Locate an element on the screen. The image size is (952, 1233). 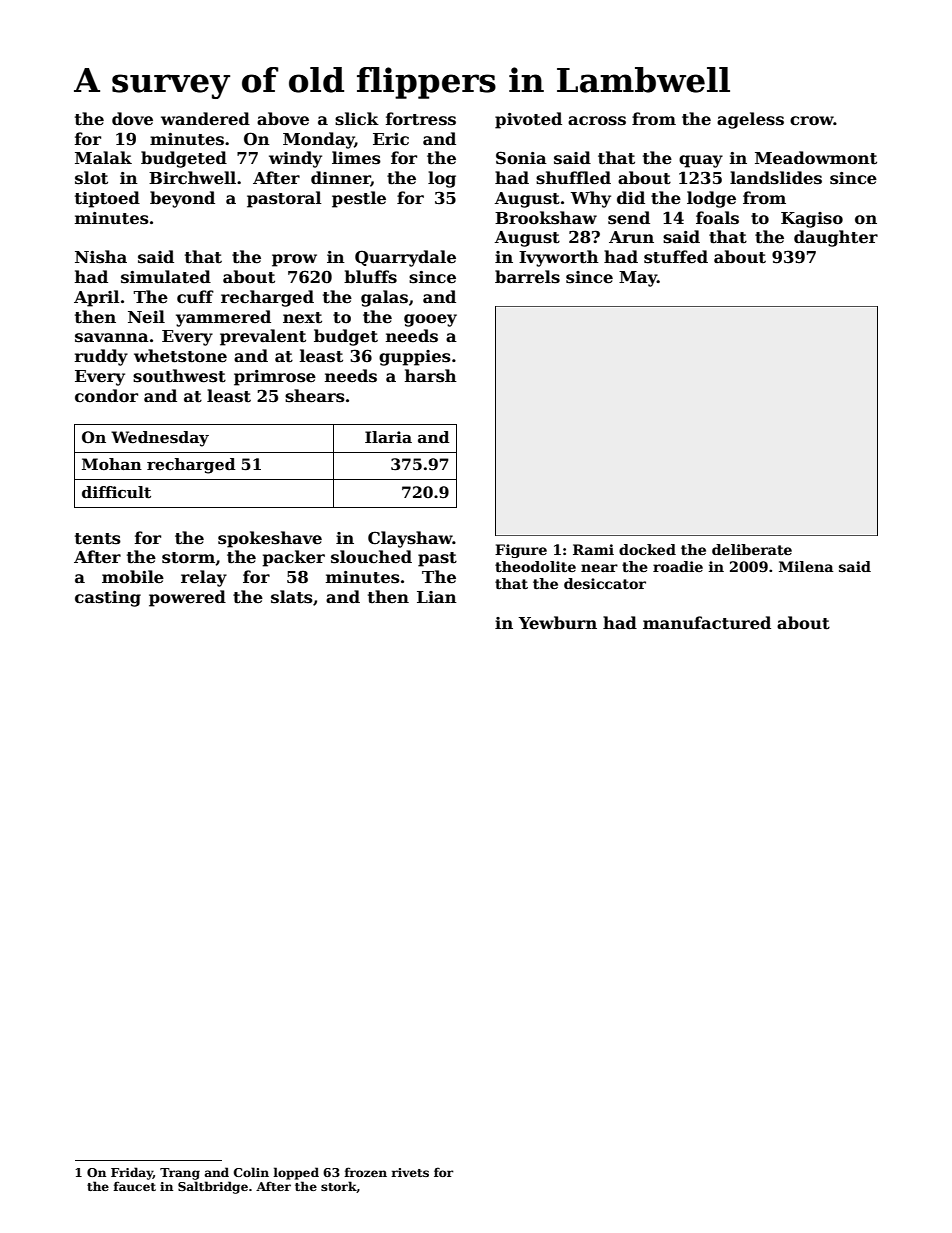
deliberate is located at coordinates (752, 549).
